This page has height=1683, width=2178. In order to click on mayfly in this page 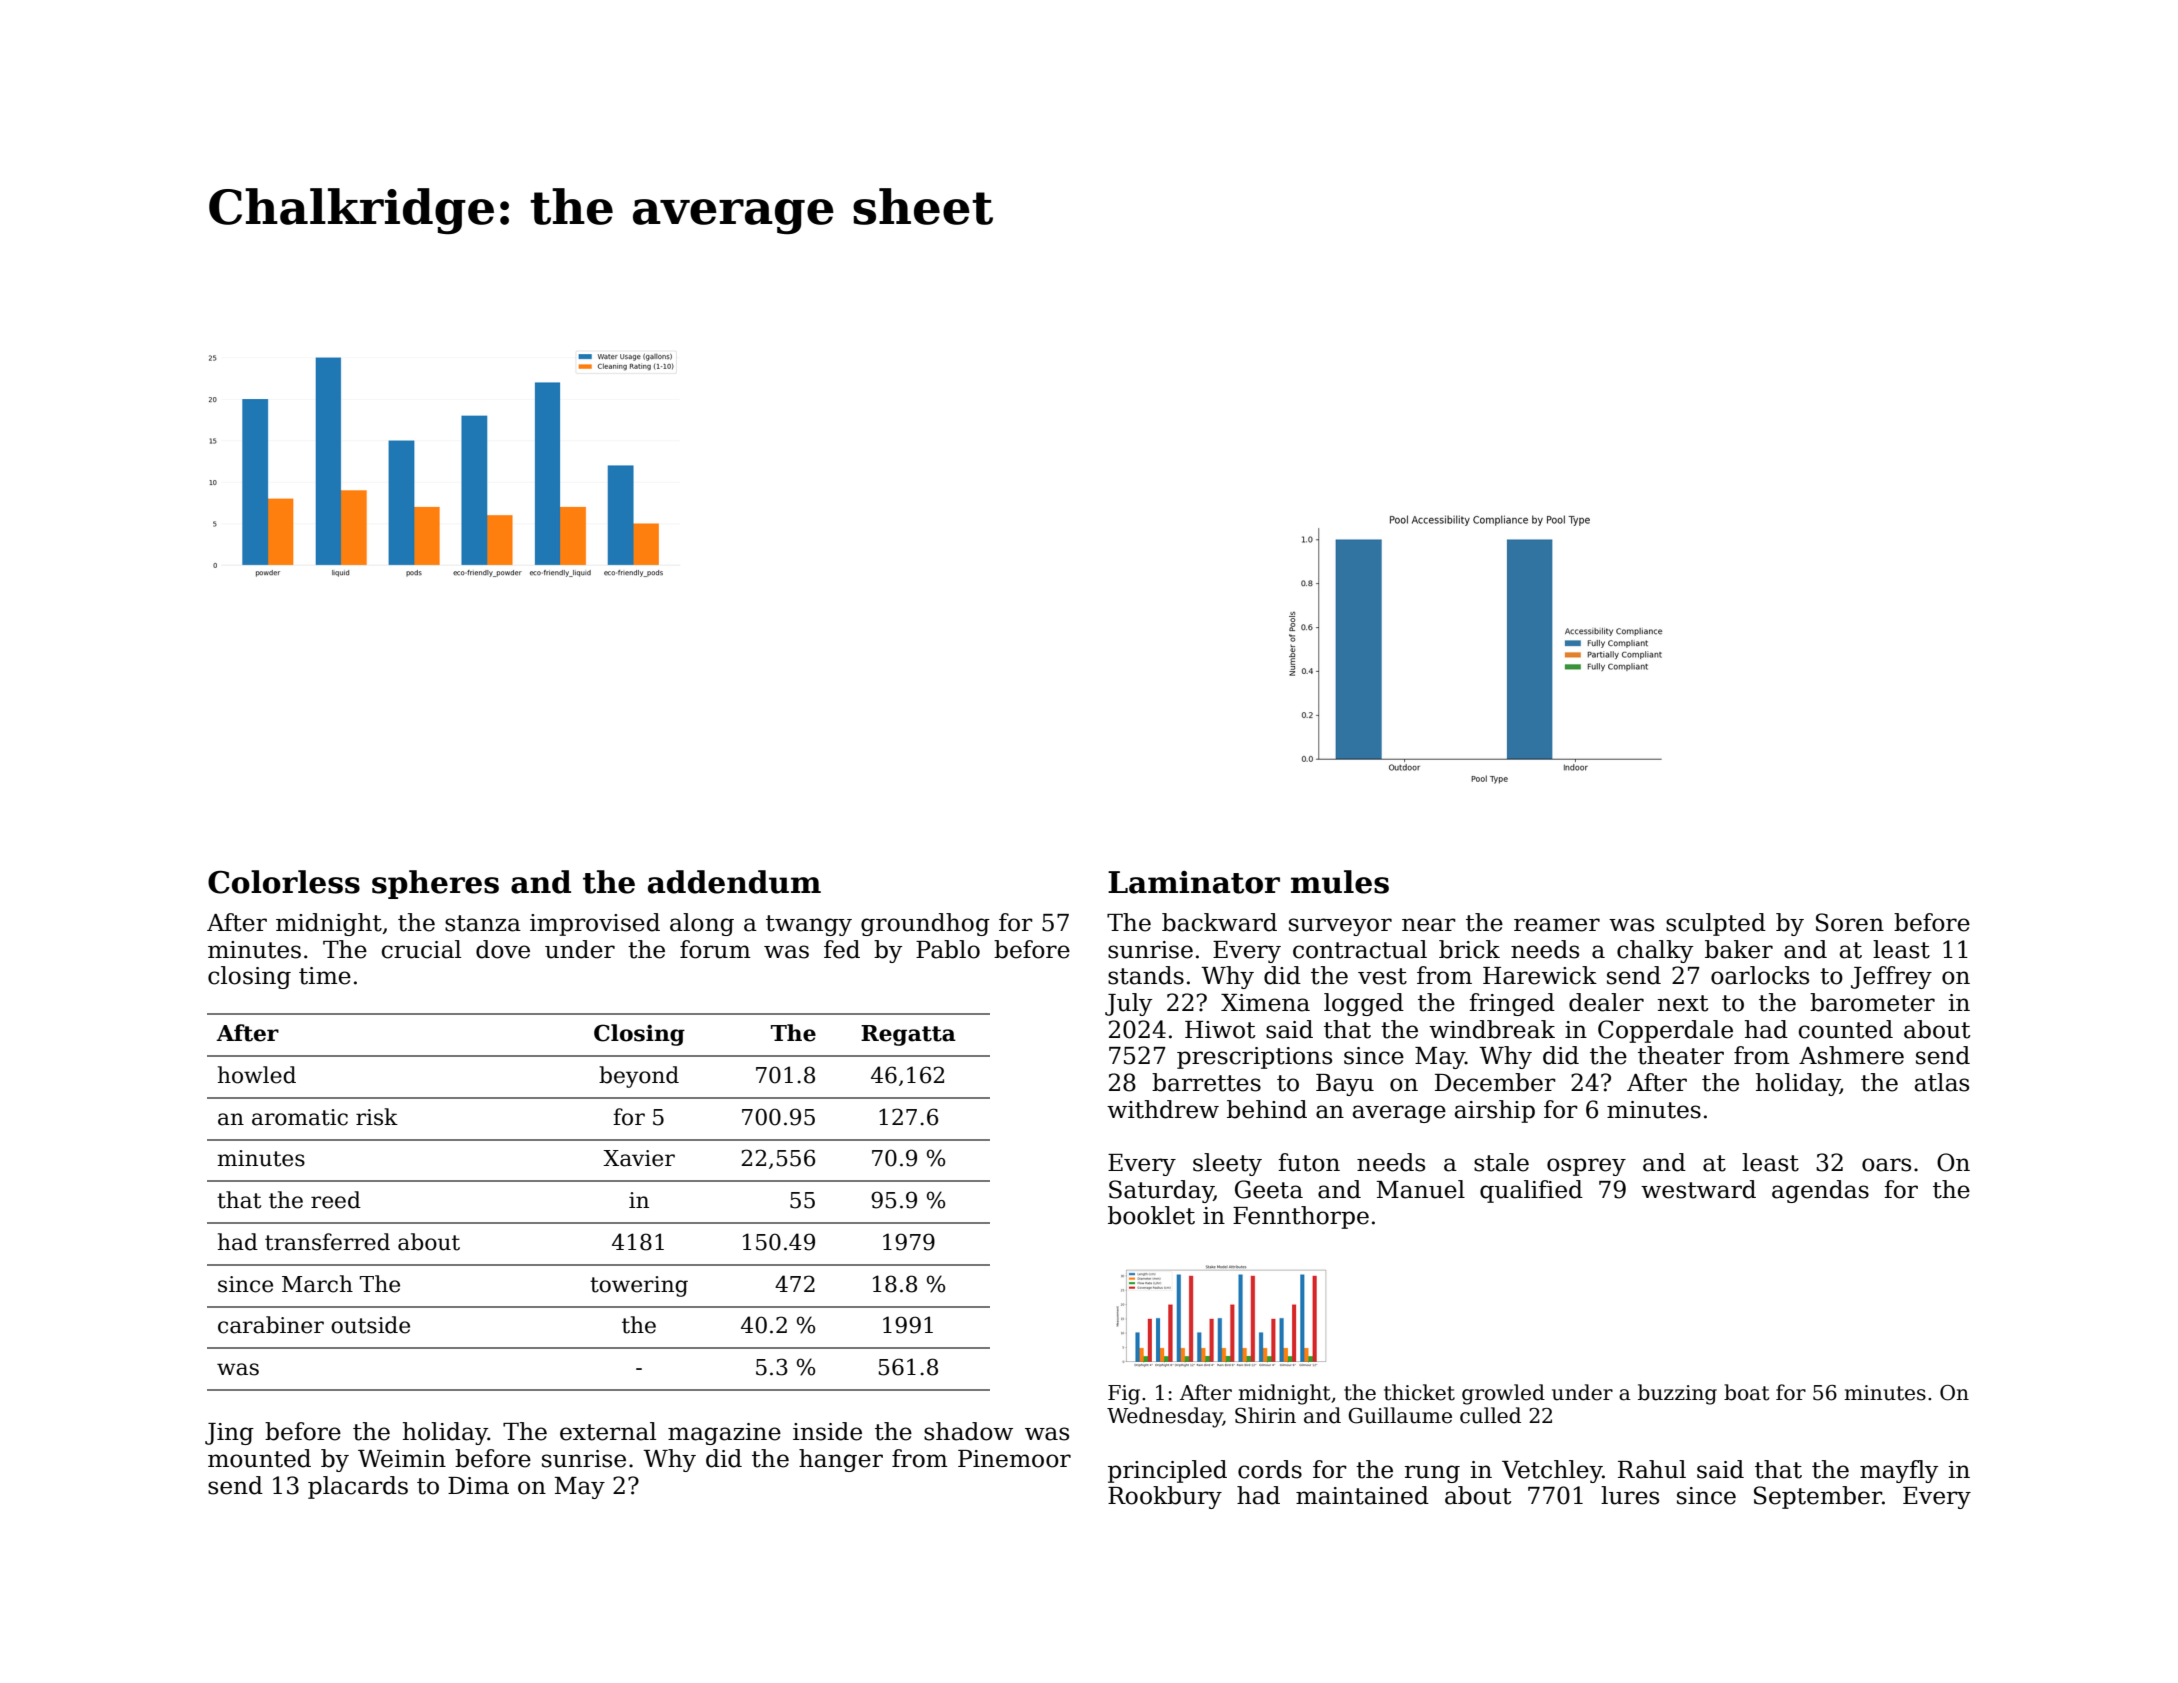, I will do `click(1899, 1471)`.
